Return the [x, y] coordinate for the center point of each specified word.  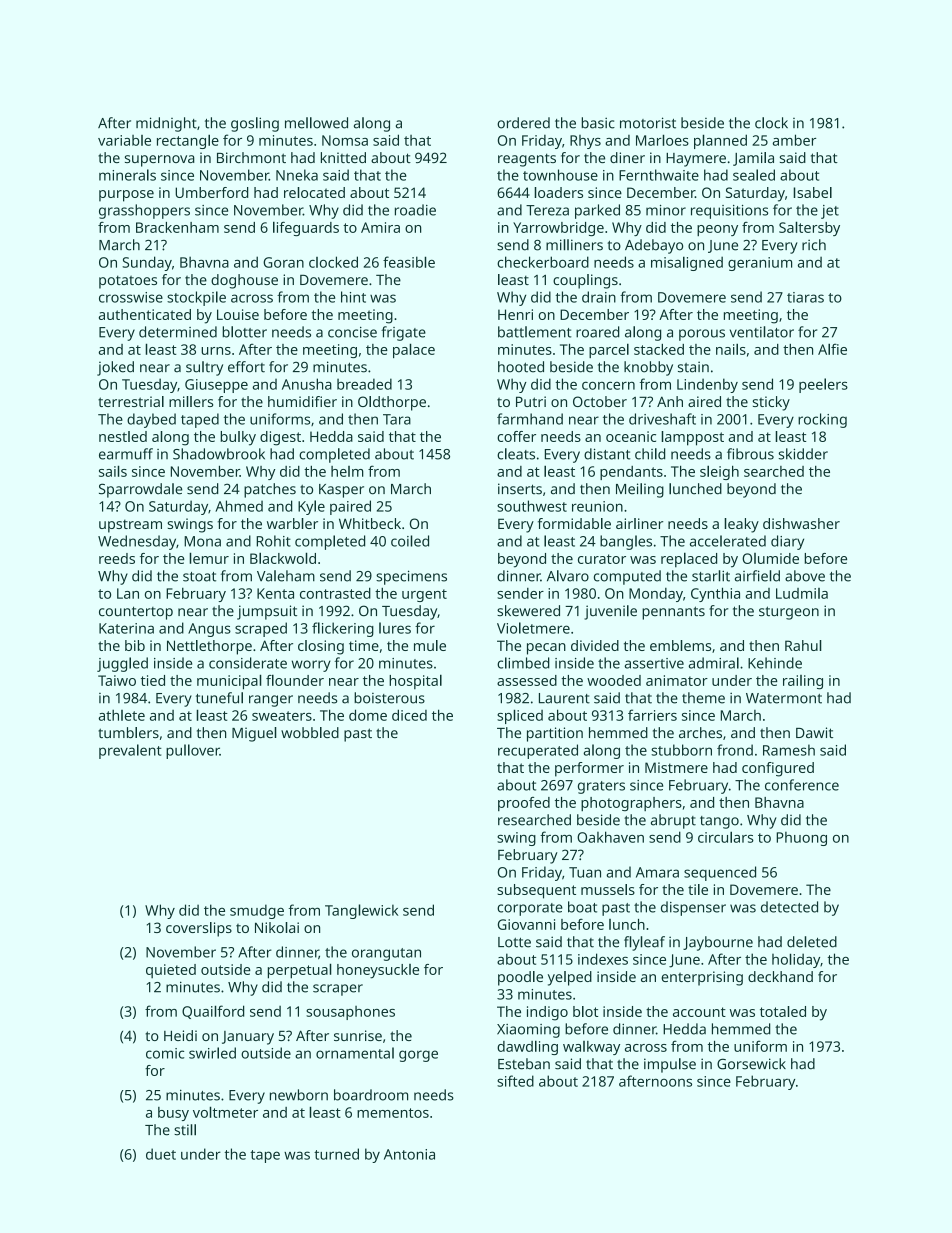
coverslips [199, 929]
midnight [166, 124]
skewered [528, 611]
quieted [171, 971]
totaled [783, 1011]
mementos [393, 1113]
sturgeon [789, 613]
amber [794, 140]
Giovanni [526, 924]
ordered [523, 123]
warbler [292, 523]
